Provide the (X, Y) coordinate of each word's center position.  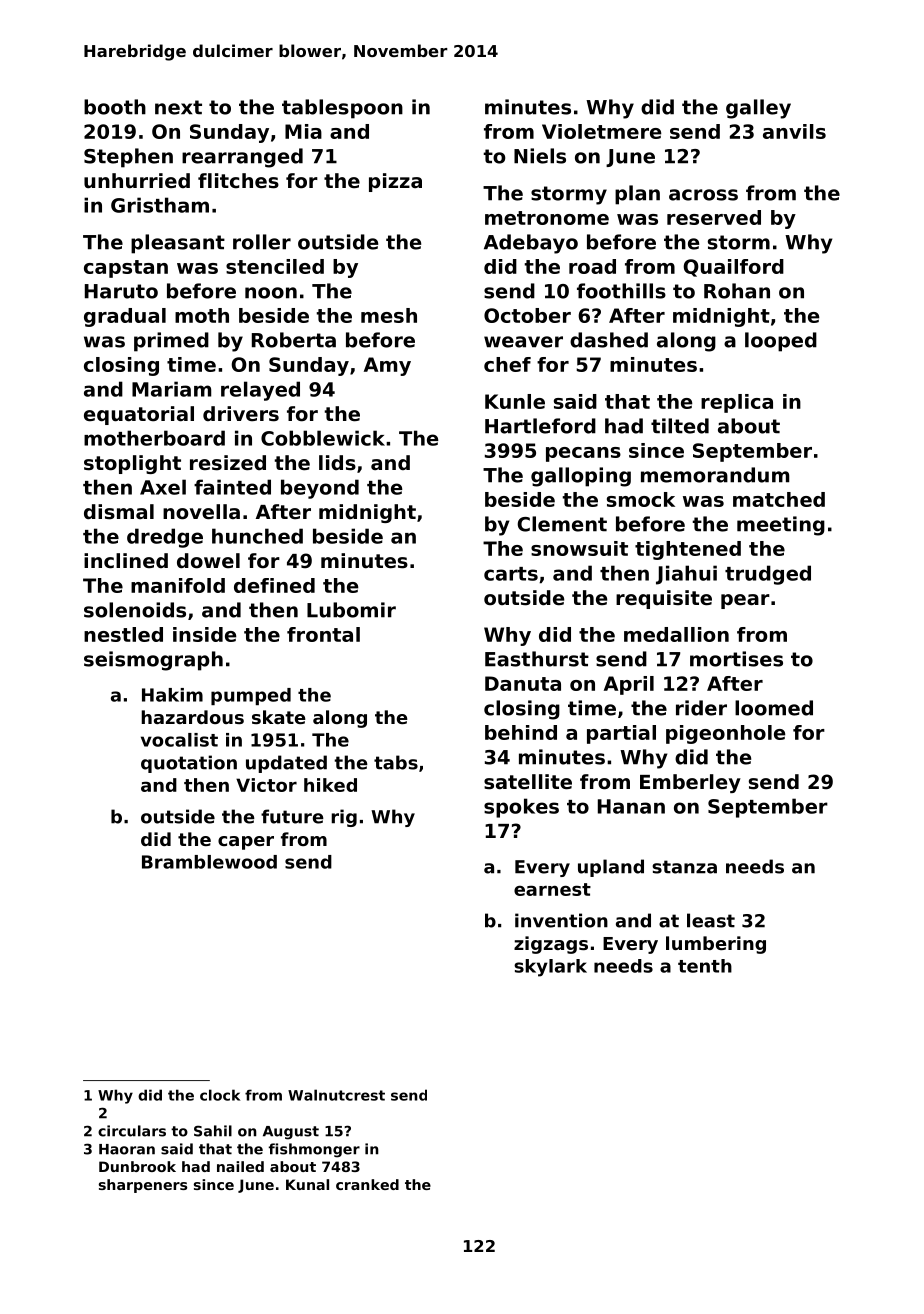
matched (779, 499)
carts (511, 574)
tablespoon (342, 109)
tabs (396, 762)
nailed (240, 1166)
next (178, 107)
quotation (189, 764)
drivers (241, 414)
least (711, 920)
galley (758, 109)
